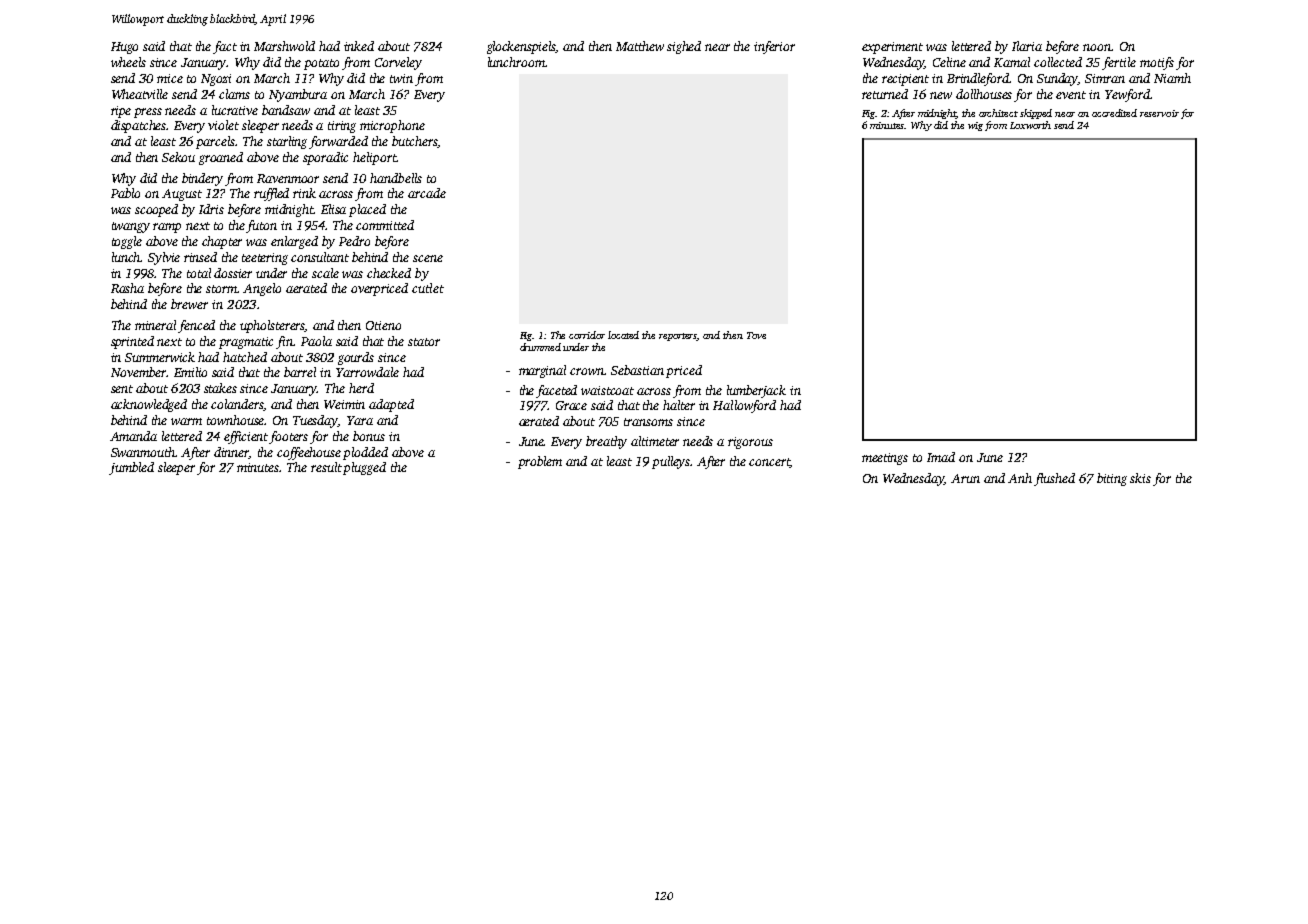 The height and width of the screenshot is (924, 1308). What do you see at coordinates (131, 468) in the screenshot?
I see `jumbled` at bounding box center [131, 468].
